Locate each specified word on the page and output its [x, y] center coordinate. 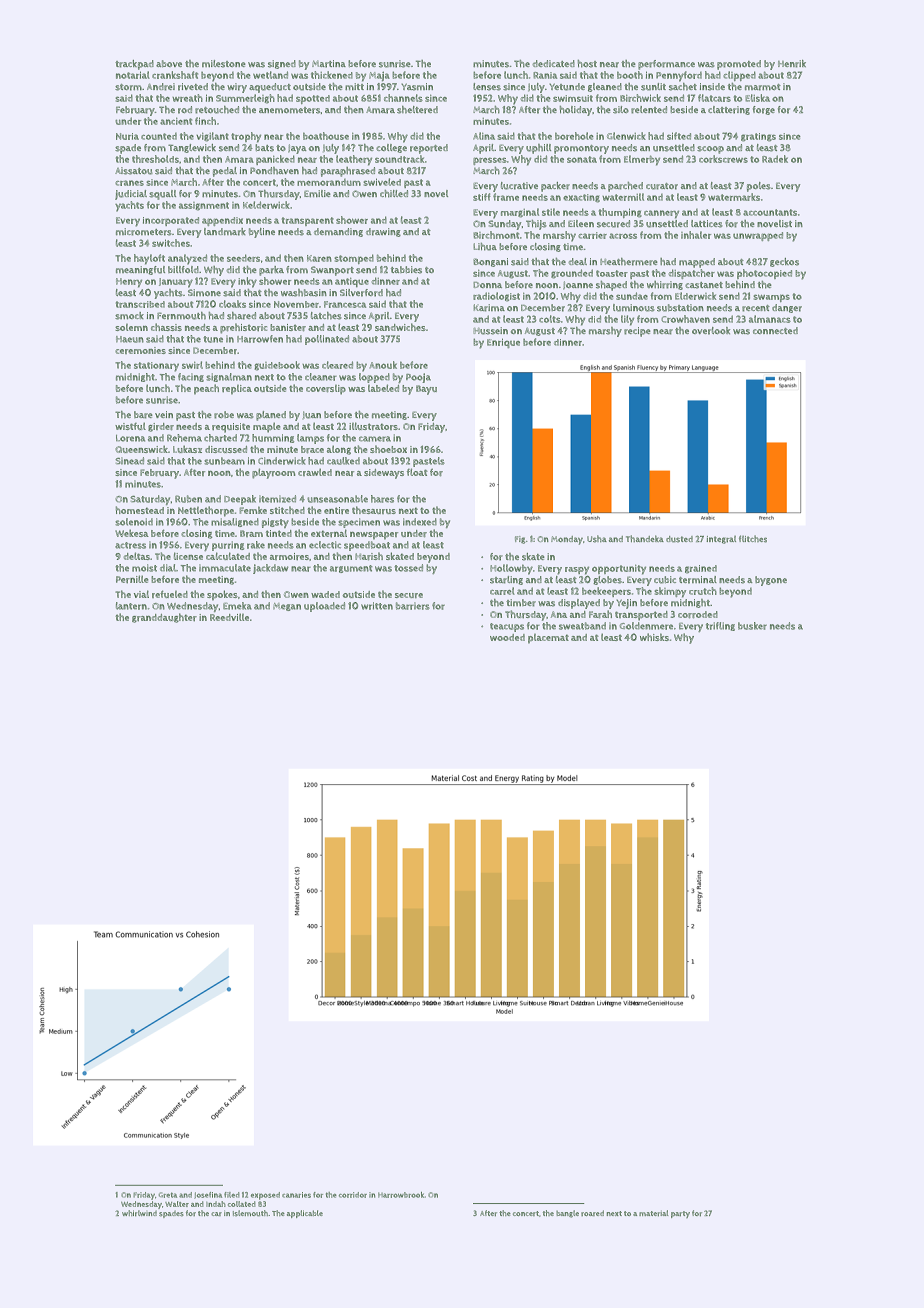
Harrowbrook [401, 1195]
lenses [487, 87]
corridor [353, 1195]
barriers [413, 606]
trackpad [134, 65]
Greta [168, 1195]
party [680, 1214]
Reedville [229, 617]
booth [630, 75]
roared [592, 1213]
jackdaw [270, 569]
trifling [720, 626]
